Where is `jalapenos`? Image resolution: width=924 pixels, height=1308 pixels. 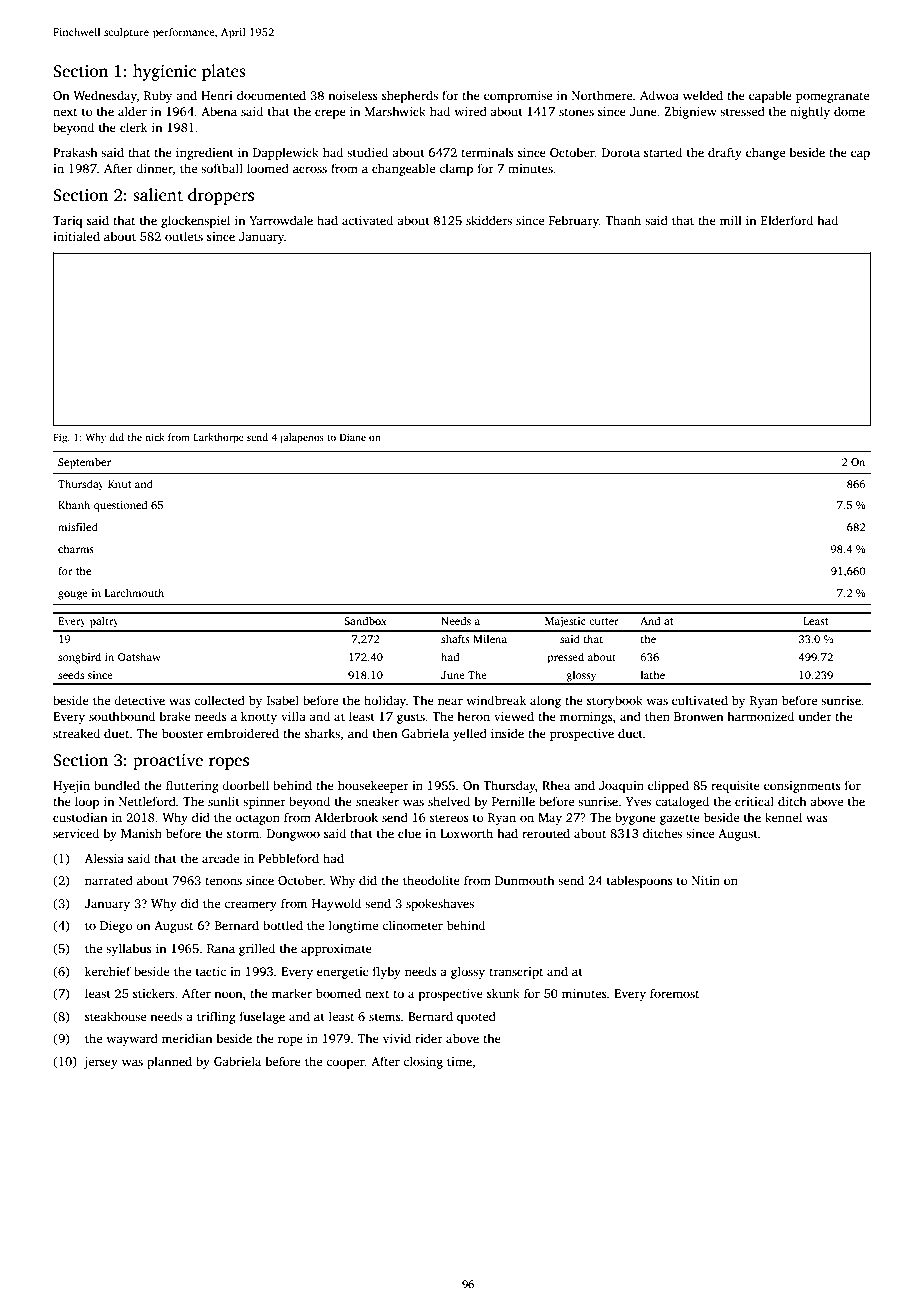
jalapenos is located at coordinates (301, 438).
